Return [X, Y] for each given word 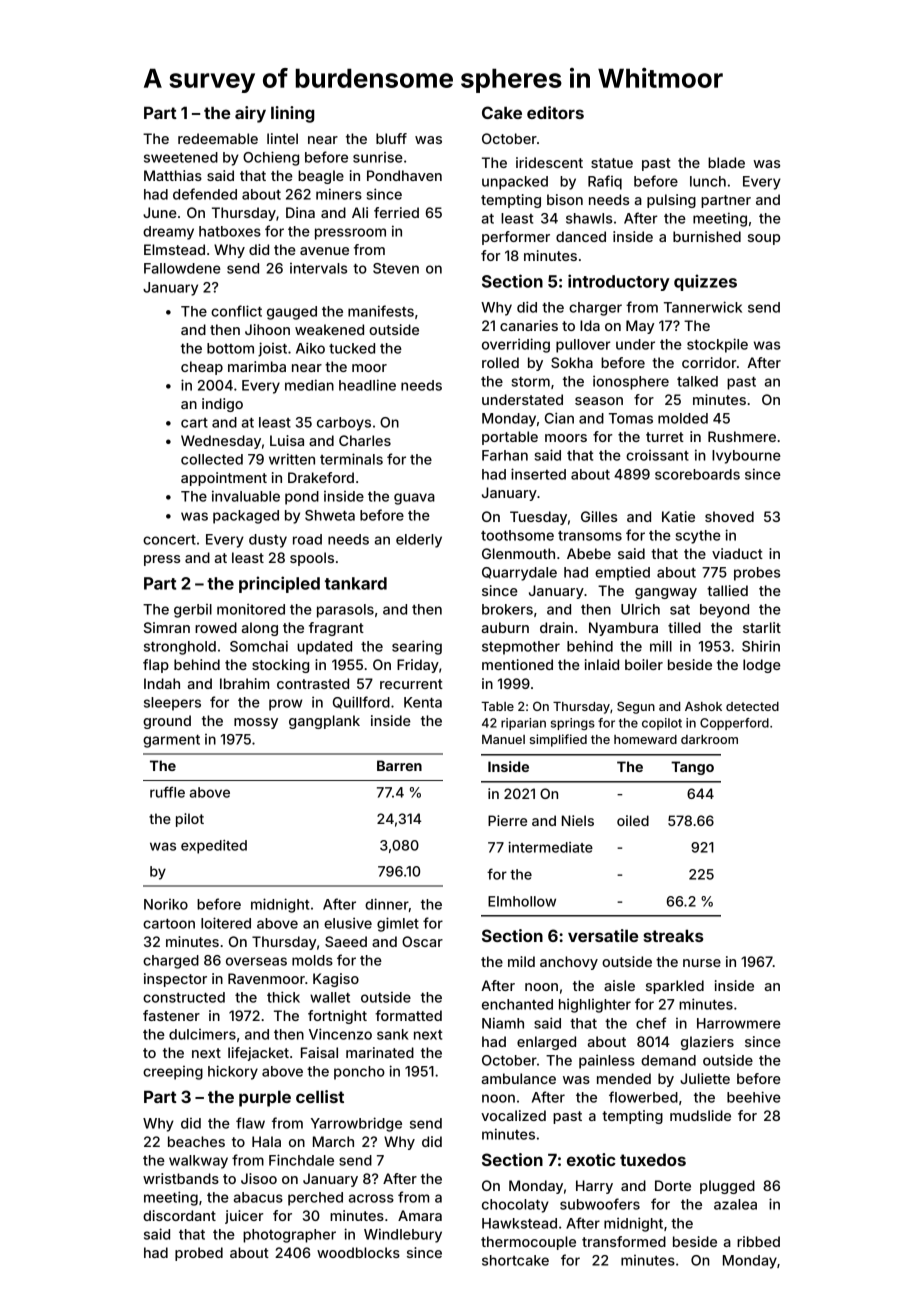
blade [726, 162]
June [160, 212]
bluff [391, 138]
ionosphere [631, 382]
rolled [500, 362]
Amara [420, 1215]
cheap [202, 368]
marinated [380, 1052]
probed [199, 1254]
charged [171, 962]
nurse [702, 963]
